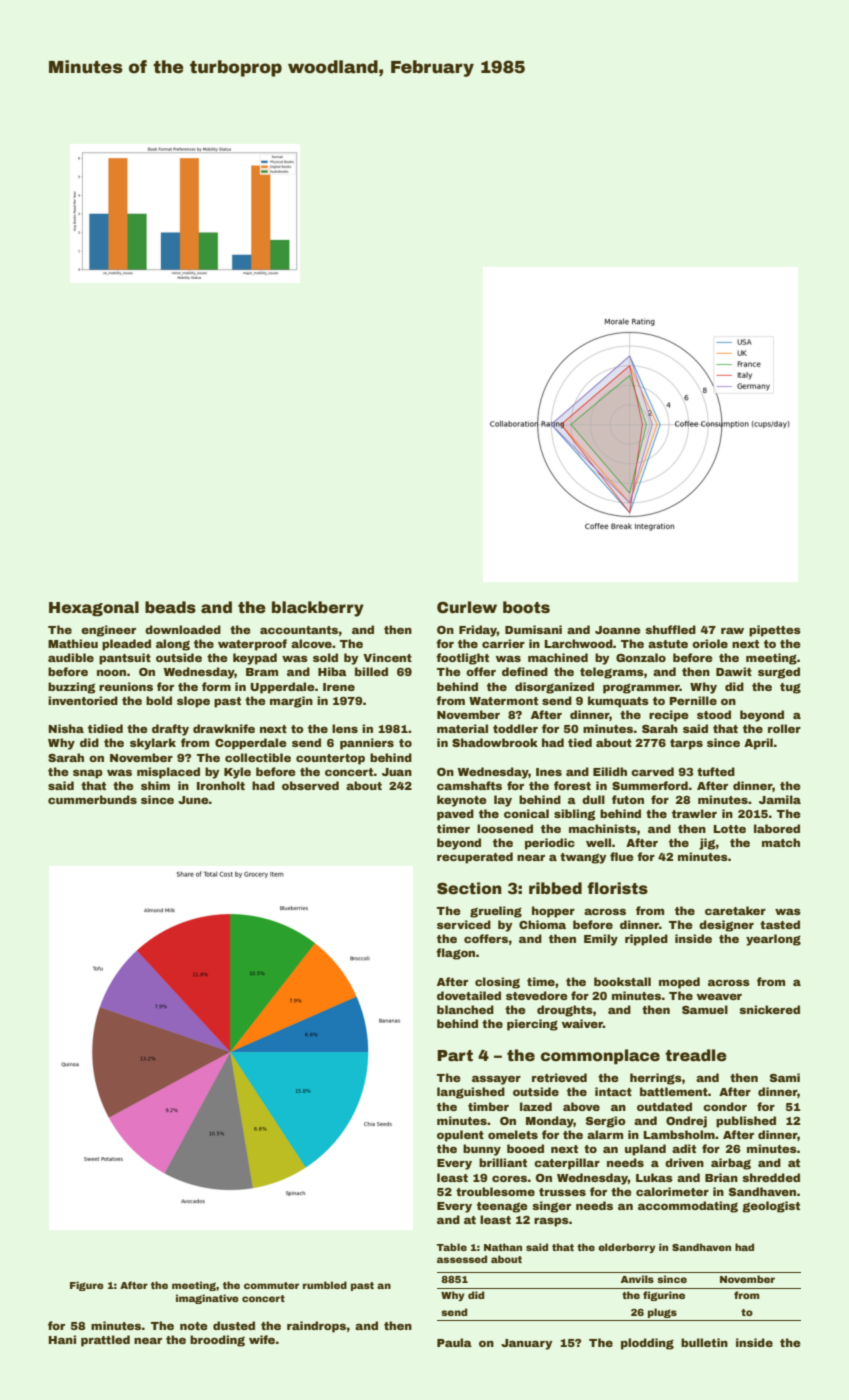 Image resolution: width=849 pixels, height=1400 pixels. I want to click on lay, so click(503, 801).
